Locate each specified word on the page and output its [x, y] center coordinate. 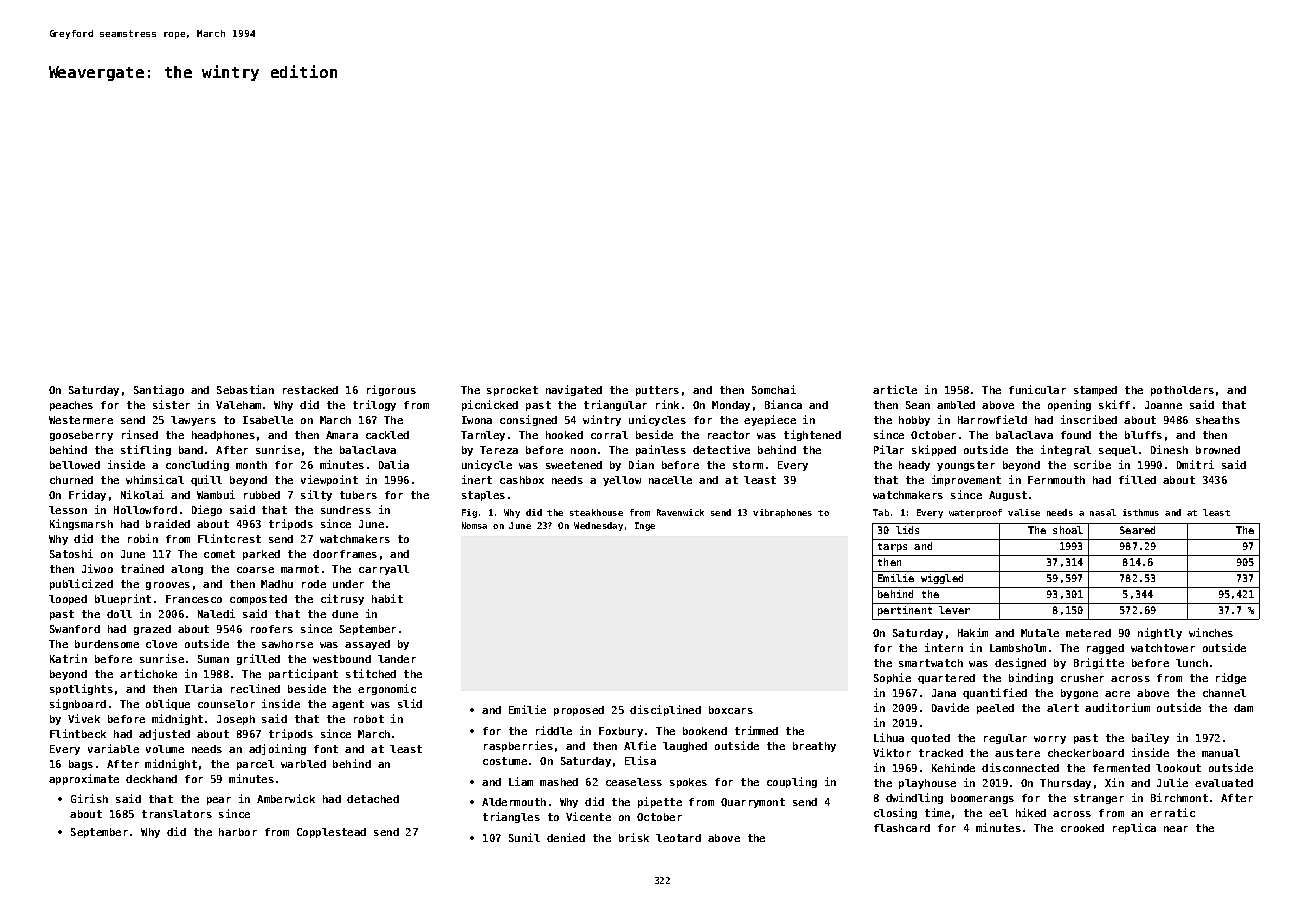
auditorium [1117, 707]
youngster [966, 466]
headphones [223, 436]
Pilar [889, 449]
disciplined [665, 710]
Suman [213, 659]
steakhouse [596, 512]
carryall [384, 570]
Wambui [216, 494]
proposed [579, 711]
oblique [168, 704]
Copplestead [331, 833]
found [1076, 435]
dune [345, 614]
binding [1031, 678]
